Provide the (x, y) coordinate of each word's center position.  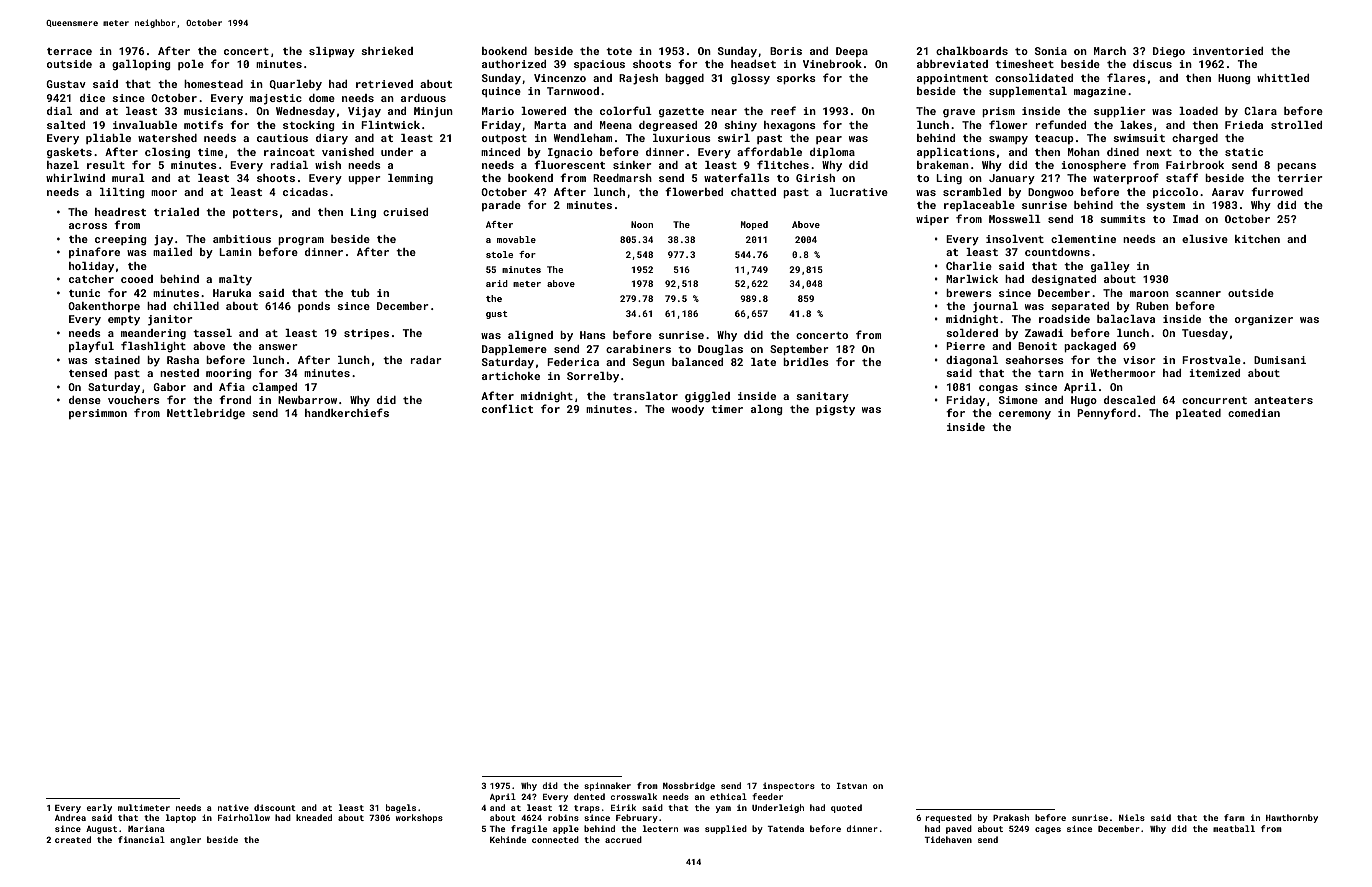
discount (275, 807)
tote (619, 51)
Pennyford (1106, 414)
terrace (69, 51)
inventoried (1228, 51)
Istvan (851, 786)
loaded (1198, 111)
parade (501, 206)
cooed (137, 279)
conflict (507, 408)
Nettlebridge (206, 414)
